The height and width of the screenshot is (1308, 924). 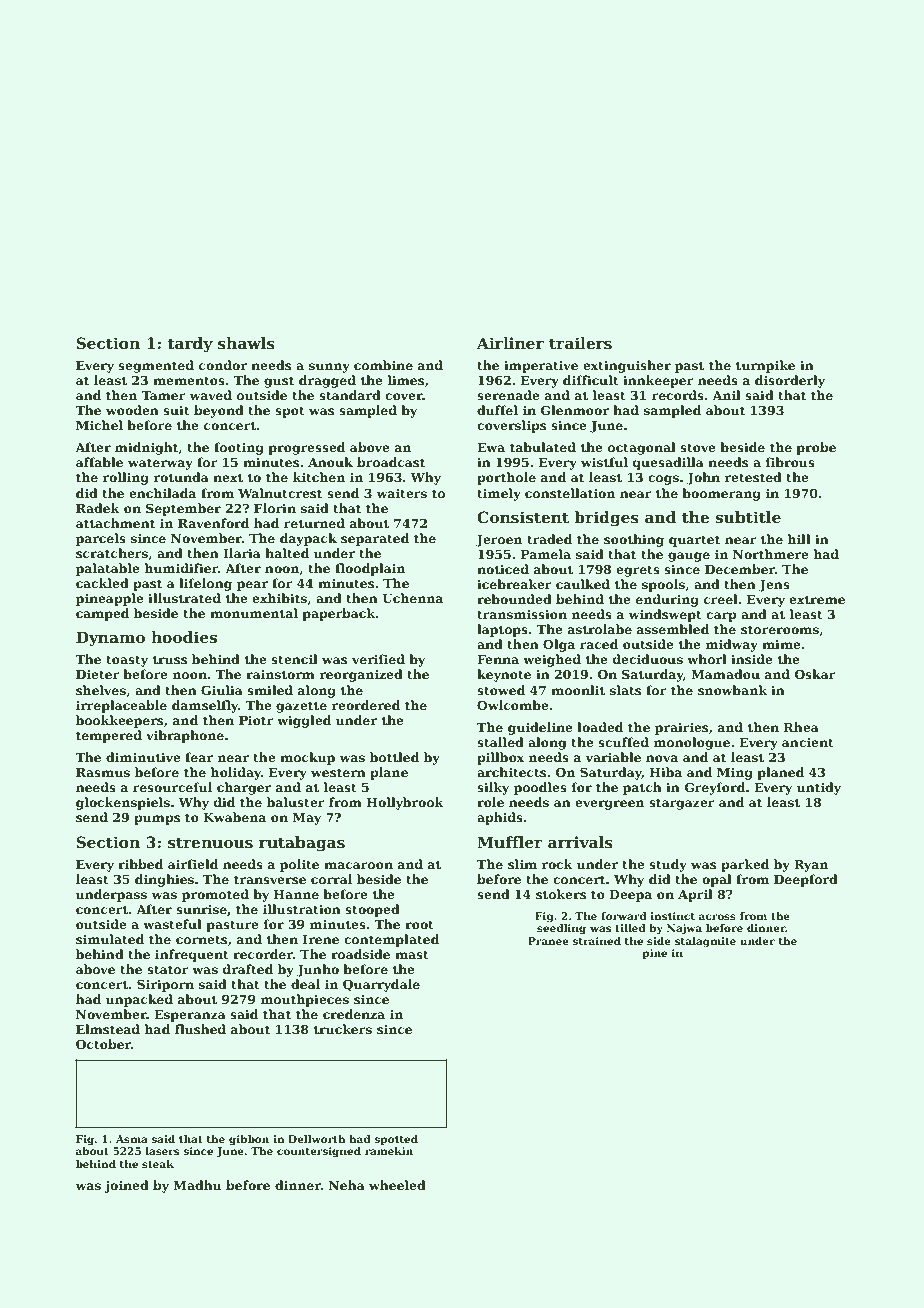 I want to click on credenza, so click(x=354, y=1014).
